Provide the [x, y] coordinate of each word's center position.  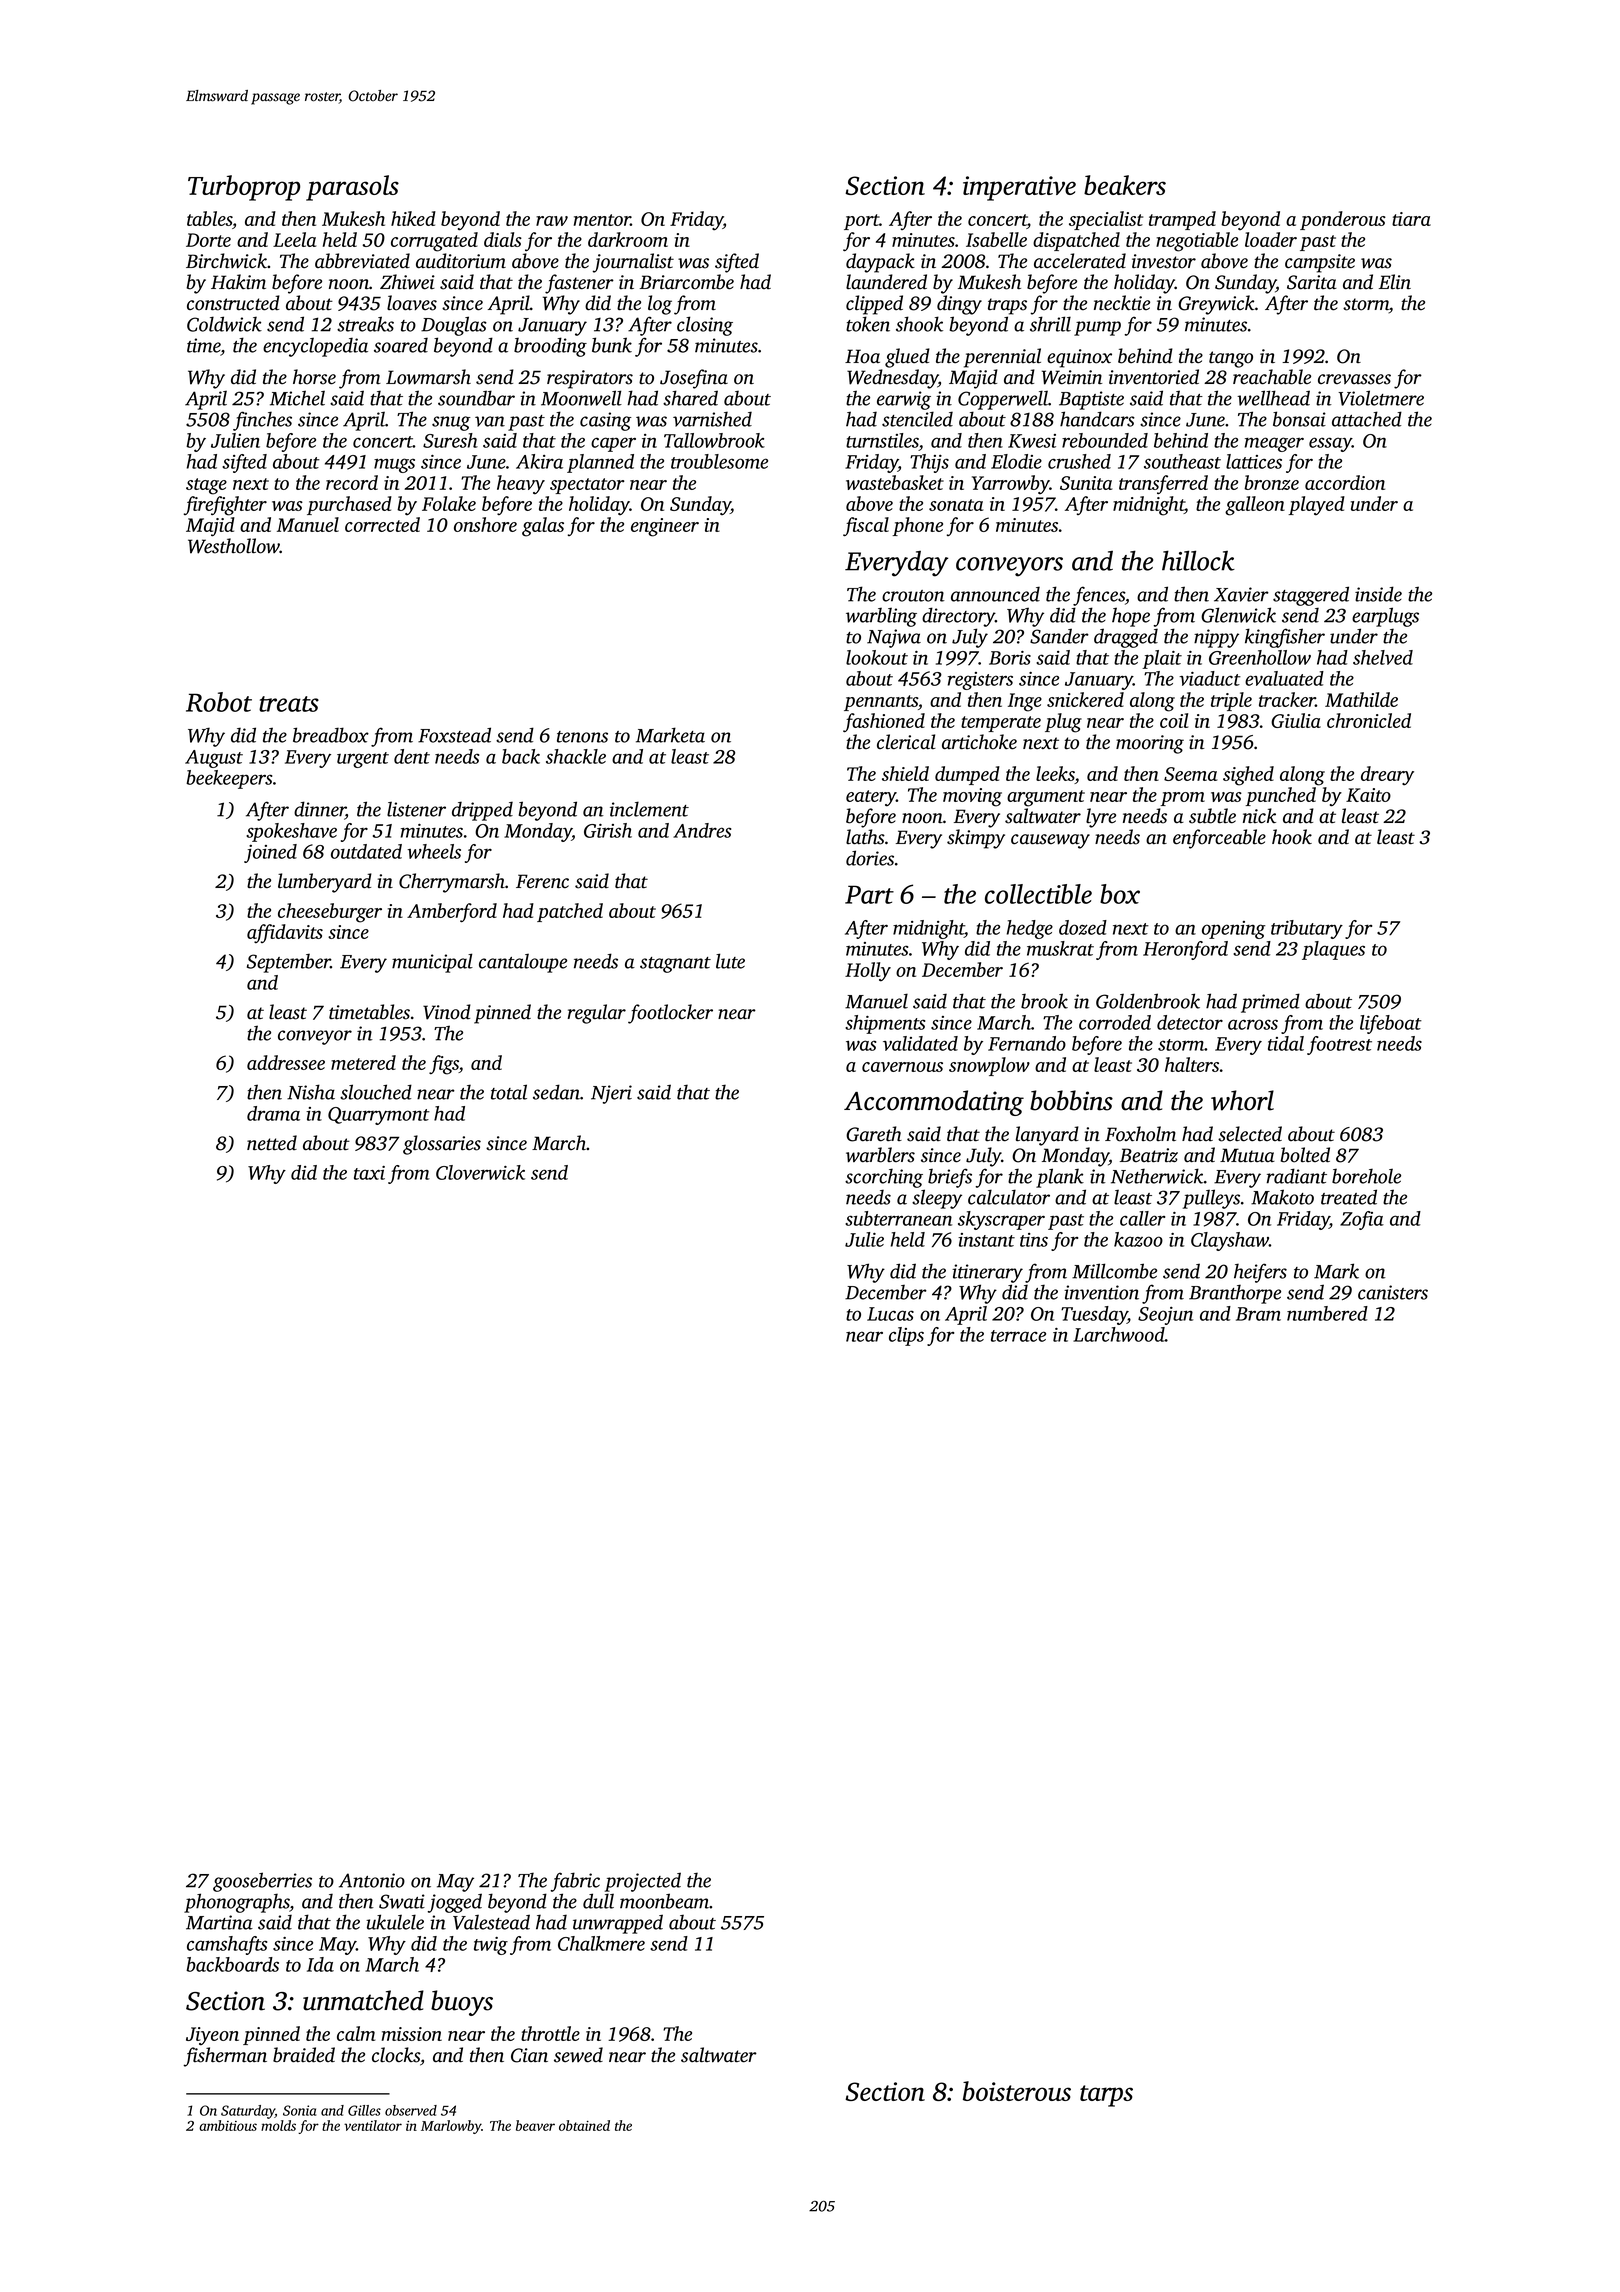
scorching [884, 1178]
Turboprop [244, 188]
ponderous [1343, 220]
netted [272, 1143]
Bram [1258, 1314]
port [862, 222]
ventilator [373, 2125]
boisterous [1017, 2091]
